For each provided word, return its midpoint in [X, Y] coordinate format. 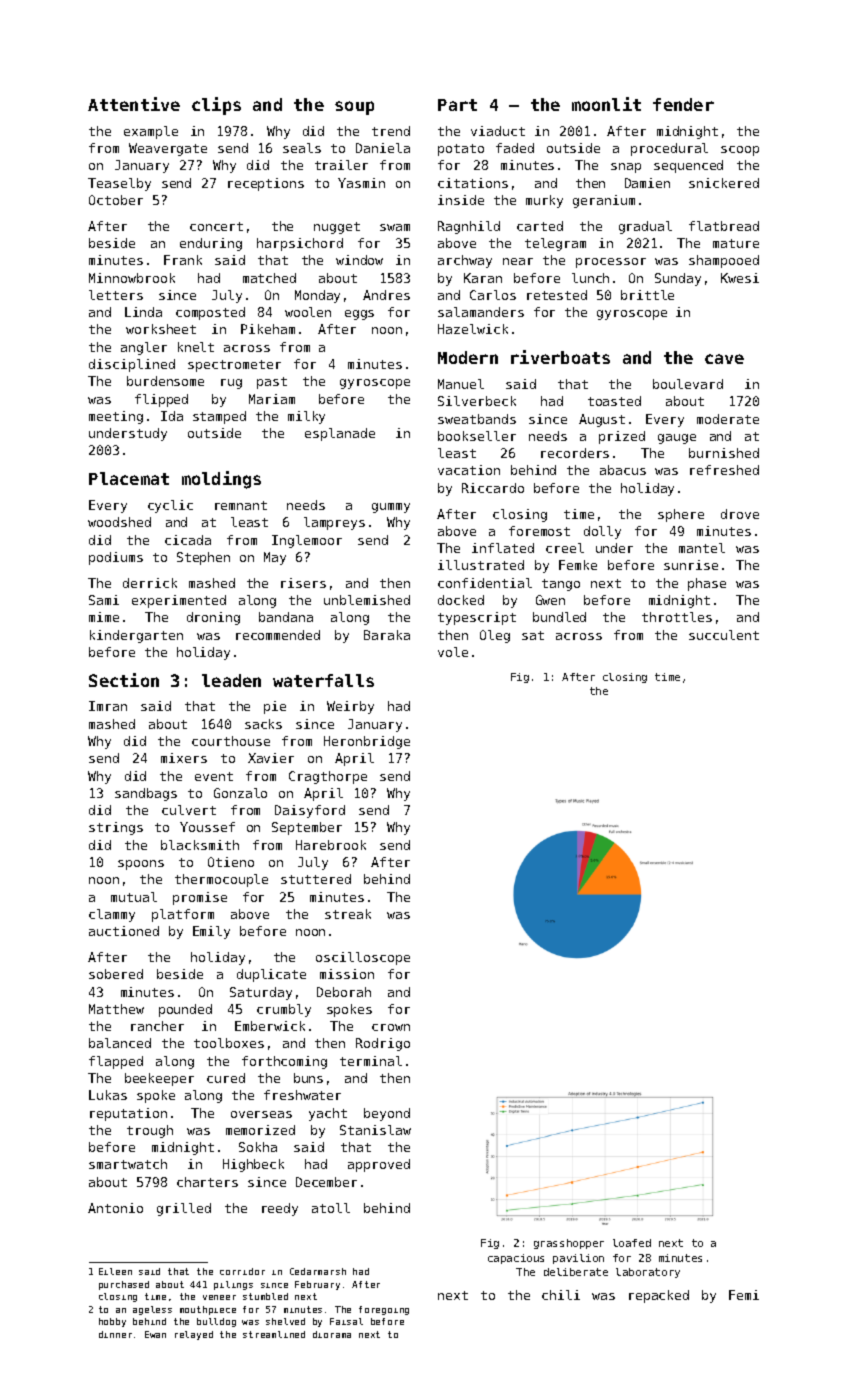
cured [226, 1078]
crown [391, 1027]
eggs [359, 315]
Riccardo [493, 488]
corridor [242, 1271]
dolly [602, 532]
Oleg [495, 636]
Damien [647, 183]
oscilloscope [363, 958]
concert [216, 226]
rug [231, 384]
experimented [179, 601]
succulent [724, 635]
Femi [744, 1295]
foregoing [384, 1310]
